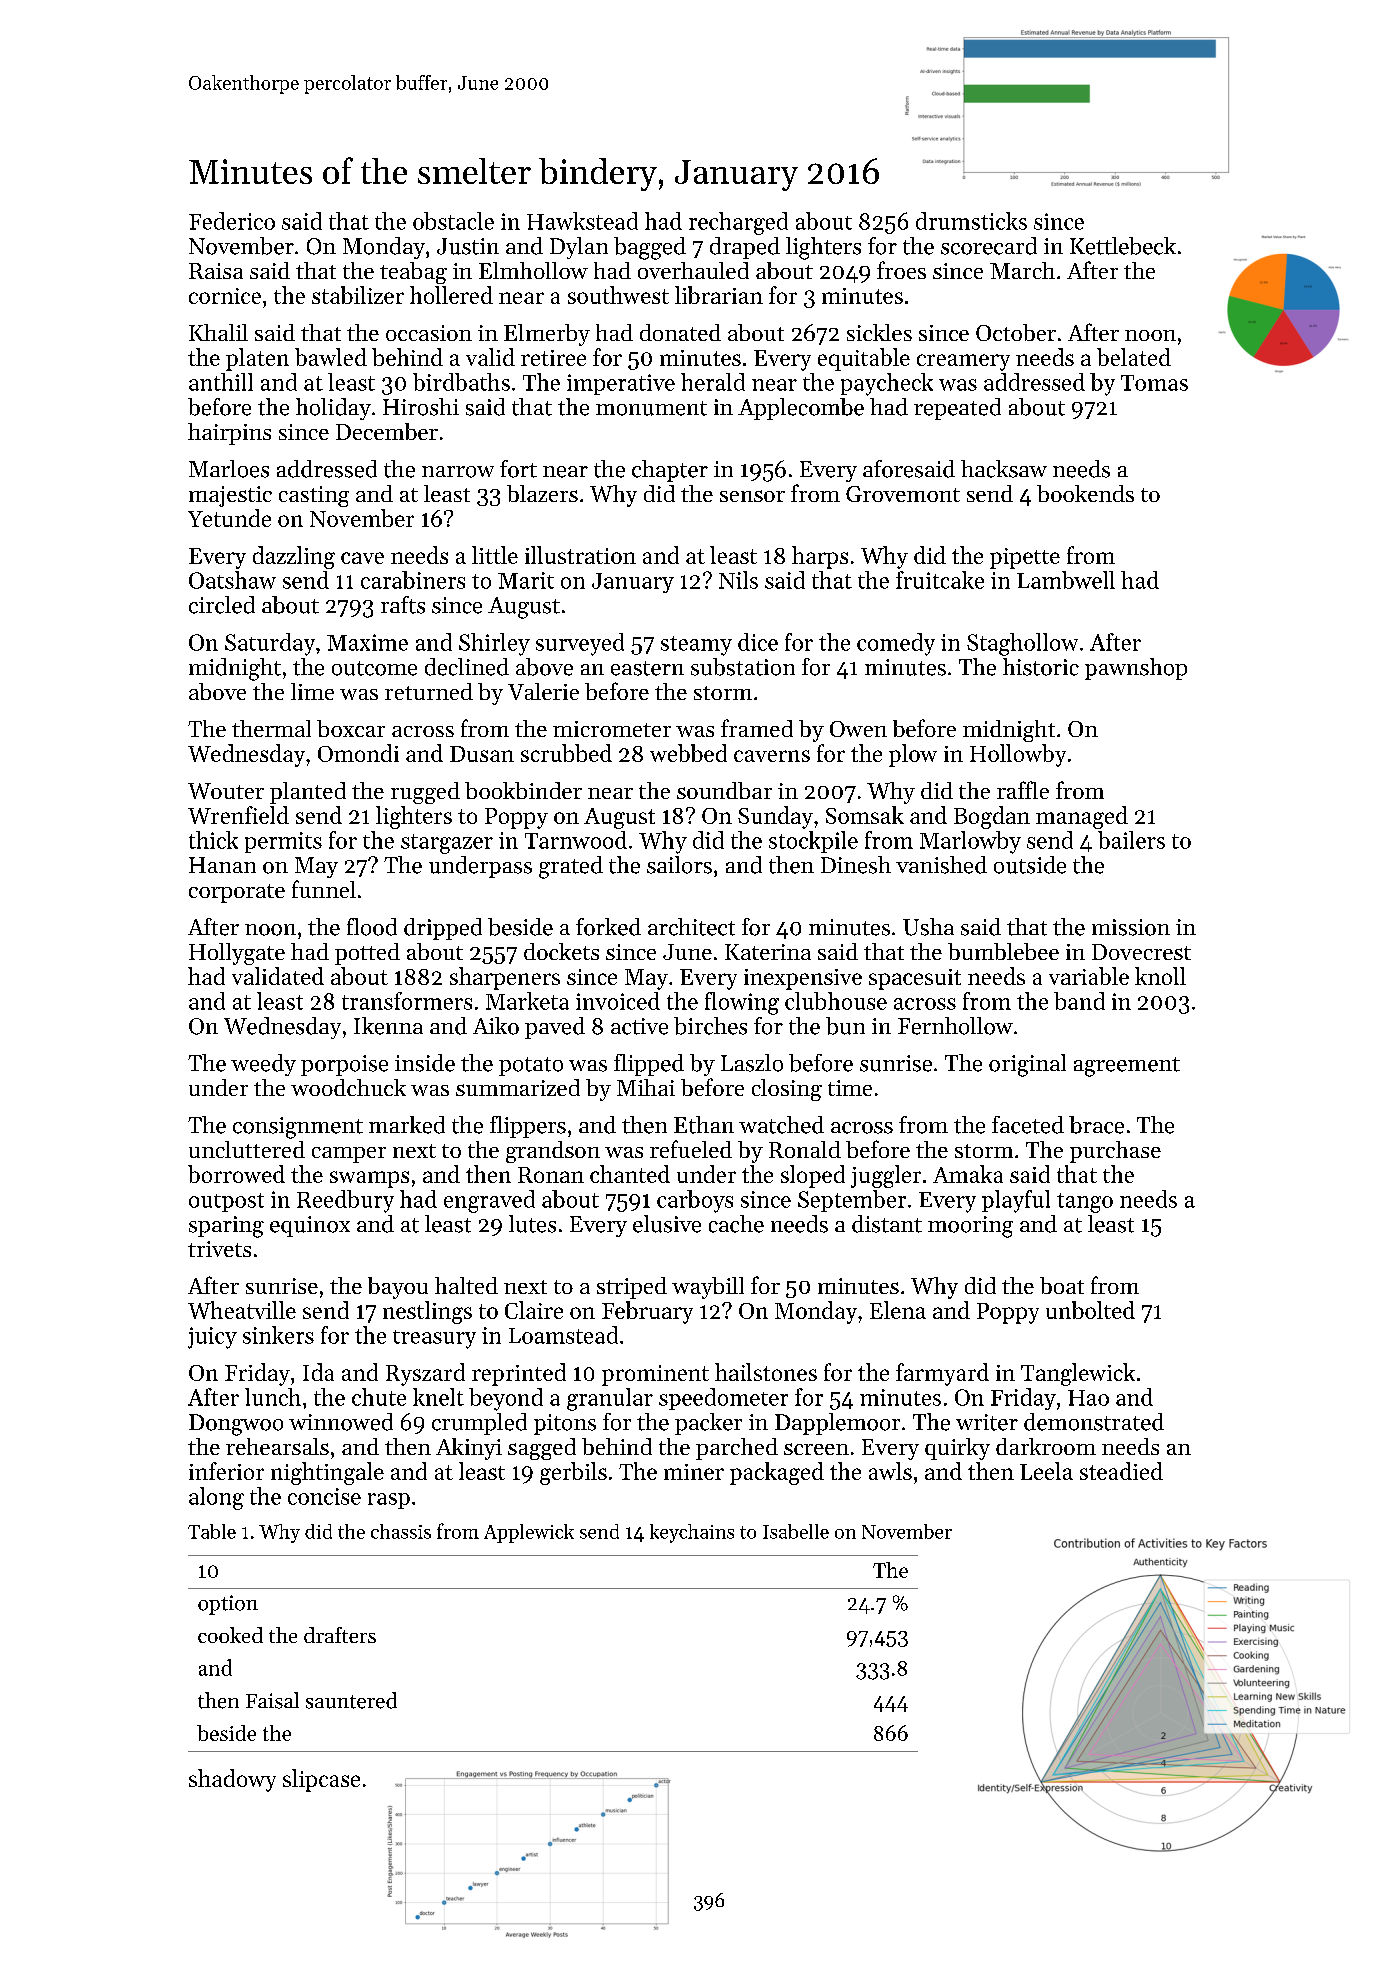 This screenshot has width=1386, height=1969. What do you see at coordinates (242, 1310) in the screenshot?
I see `Wheatville` at bounding box center [242, 1310].
